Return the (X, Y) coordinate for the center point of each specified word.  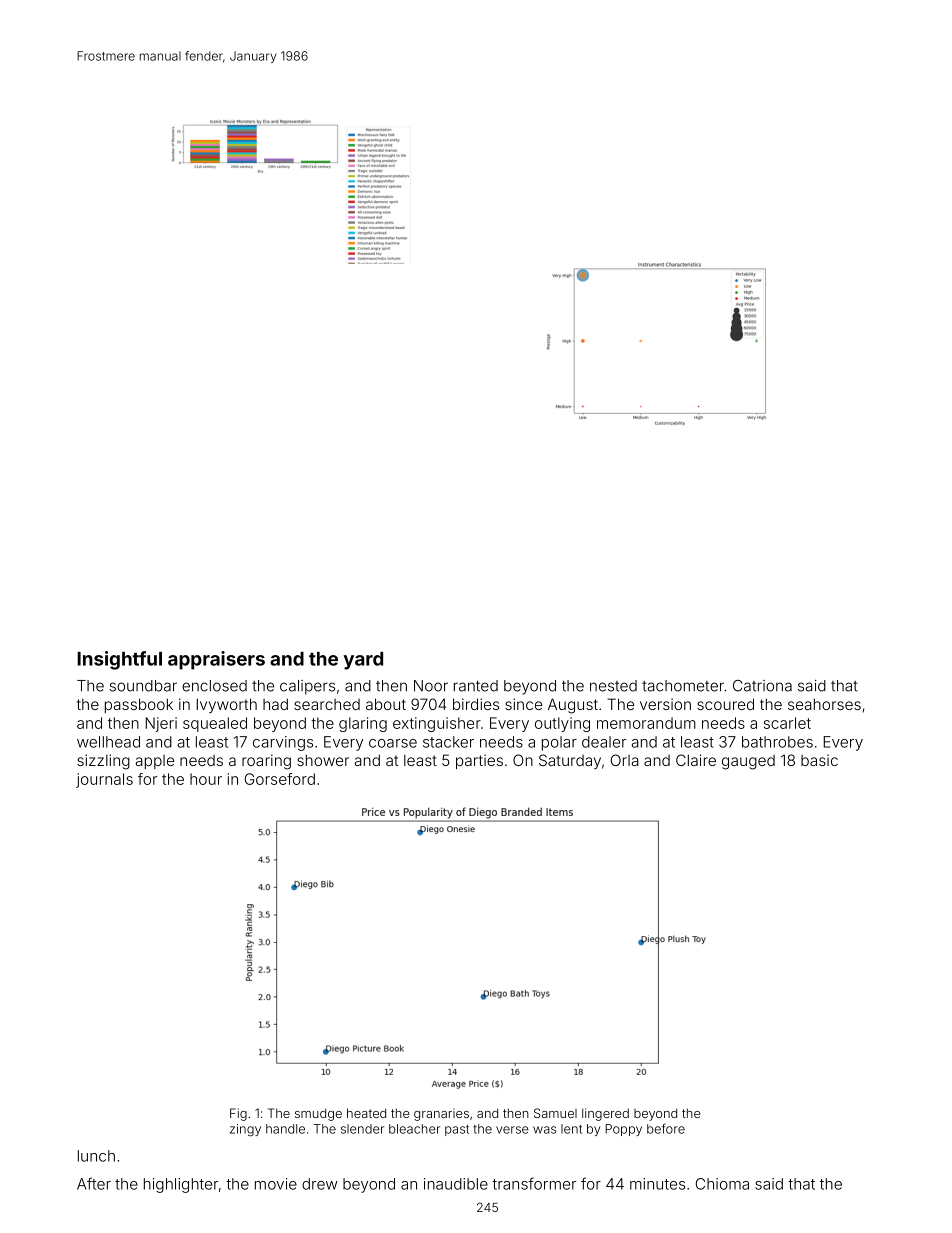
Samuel (555, 1113)
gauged (748, 762)
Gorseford (280, 779)
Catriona (762, 686)
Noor (431, 686)
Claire (696, 760)
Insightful (119, 660)
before (666, 1128)
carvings (283, 743)
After (94, 1183)
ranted (476, 686)
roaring (266, 762)
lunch (96, 1156)
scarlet (787, 723)
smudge (318, 1114)
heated (366, 1113)
